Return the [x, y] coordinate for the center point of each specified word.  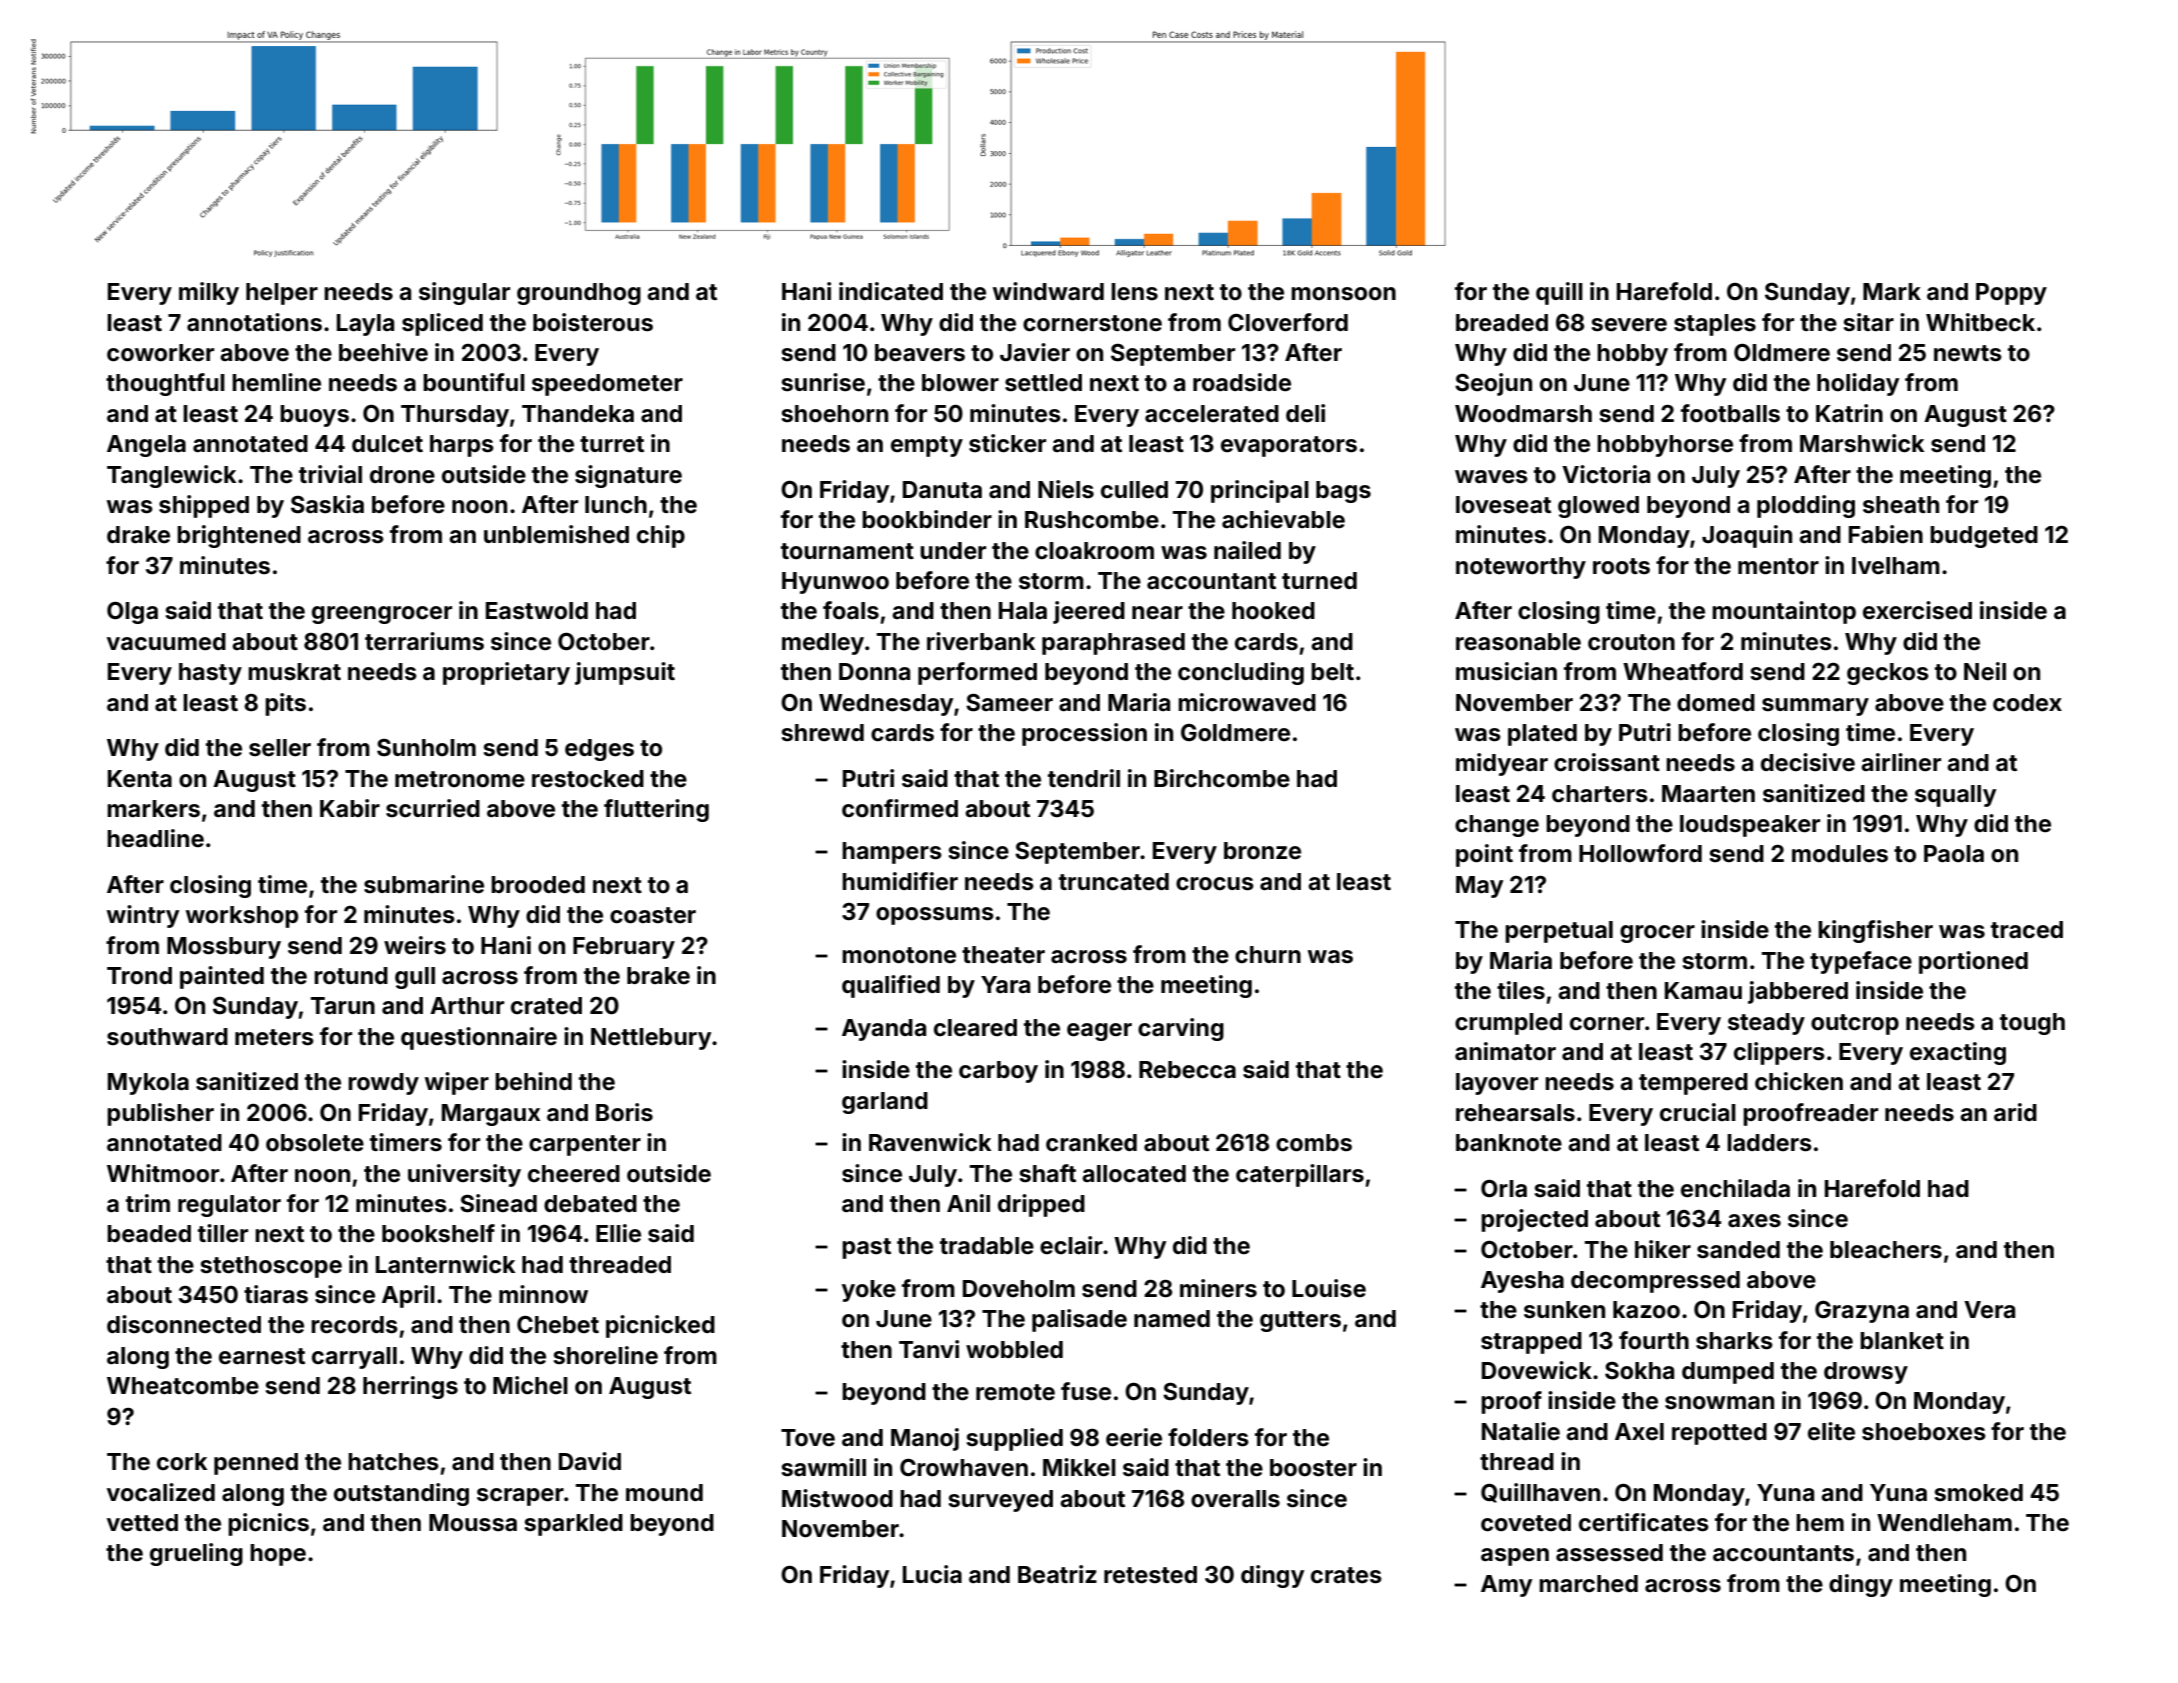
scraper [520, 1497]
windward [1048, 291]
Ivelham [1896, 566]
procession [1084, 734]
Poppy [2011, 294]
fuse [1086, 1391]
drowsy [1866, 1373]
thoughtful [165, 384]
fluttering [656, 810]
